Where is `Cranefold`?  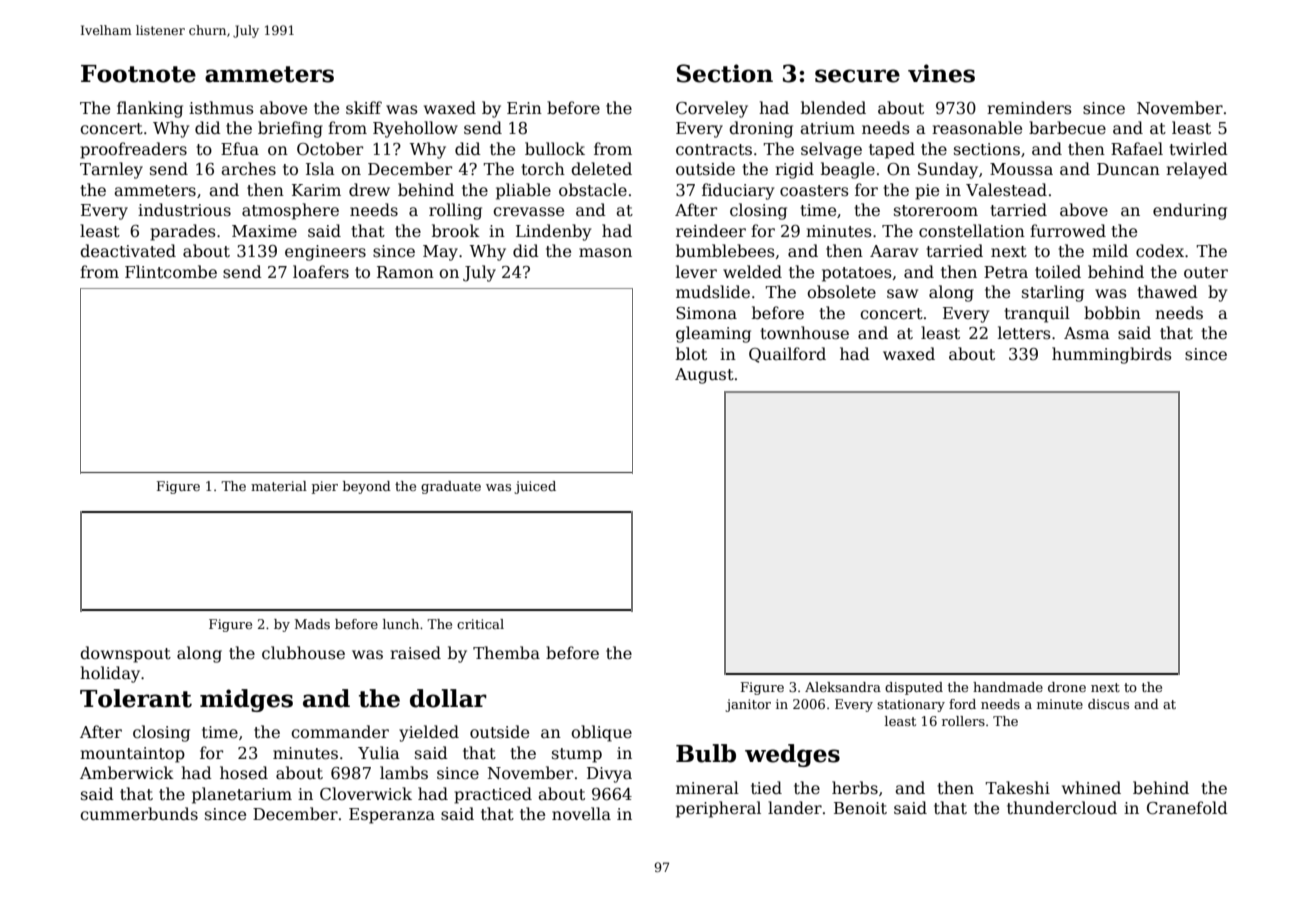
Cranefold is located at coordinates (1187, 808).
